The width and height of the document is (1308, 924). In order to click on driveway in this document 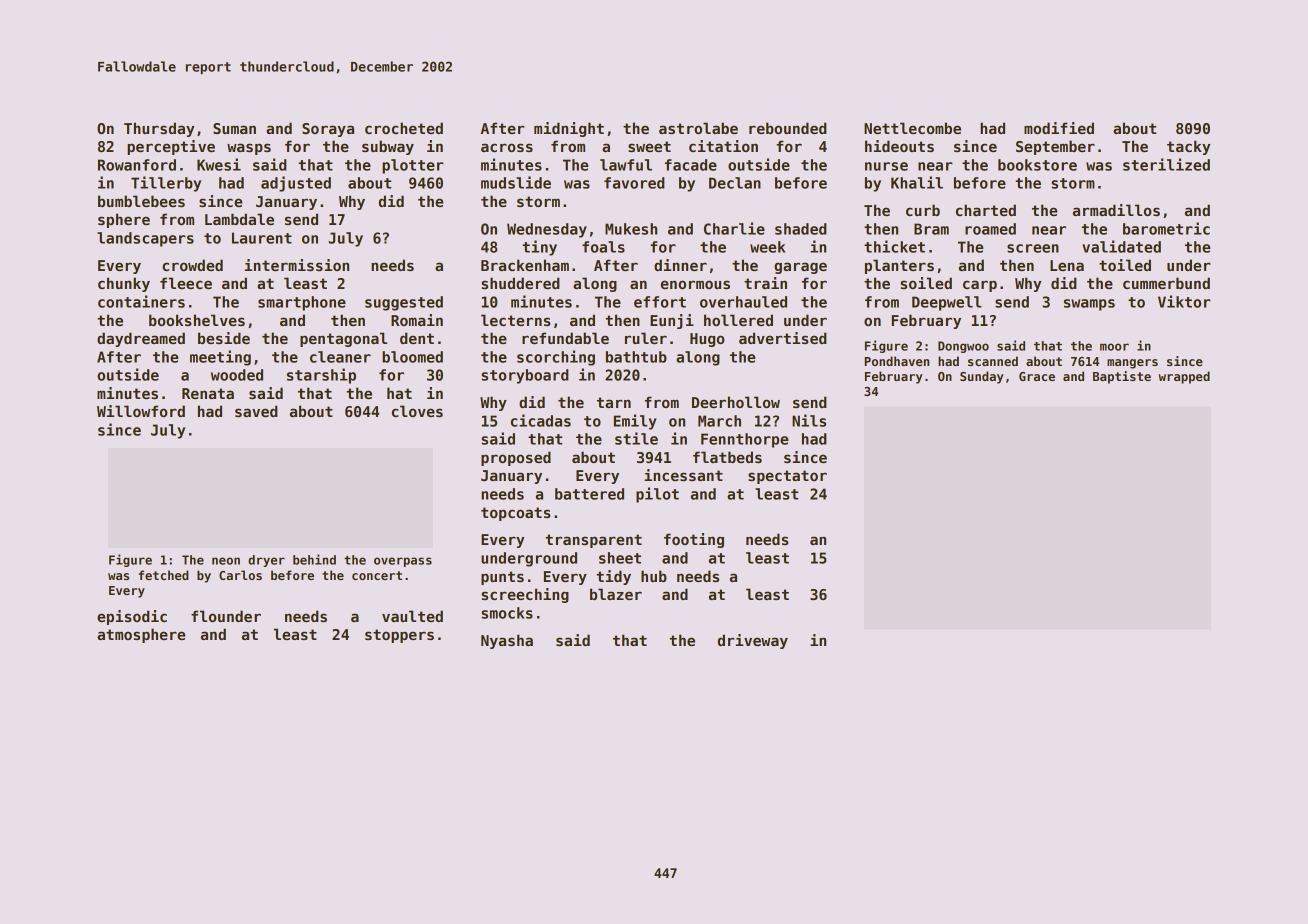, I will do `click(753, 641)`.
